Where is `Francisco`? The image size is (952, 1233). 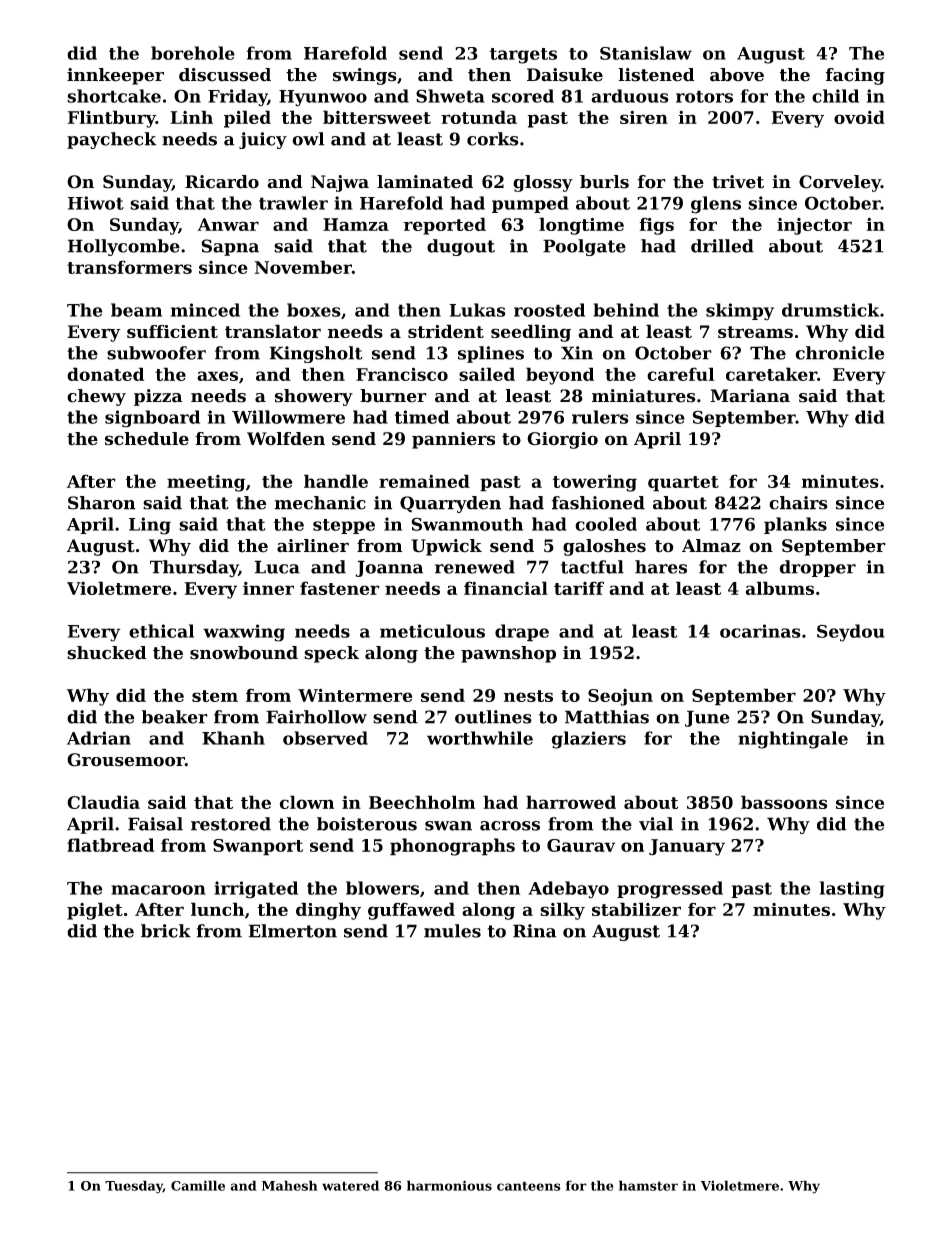
Francisco is located at coordinates (402, 374).
